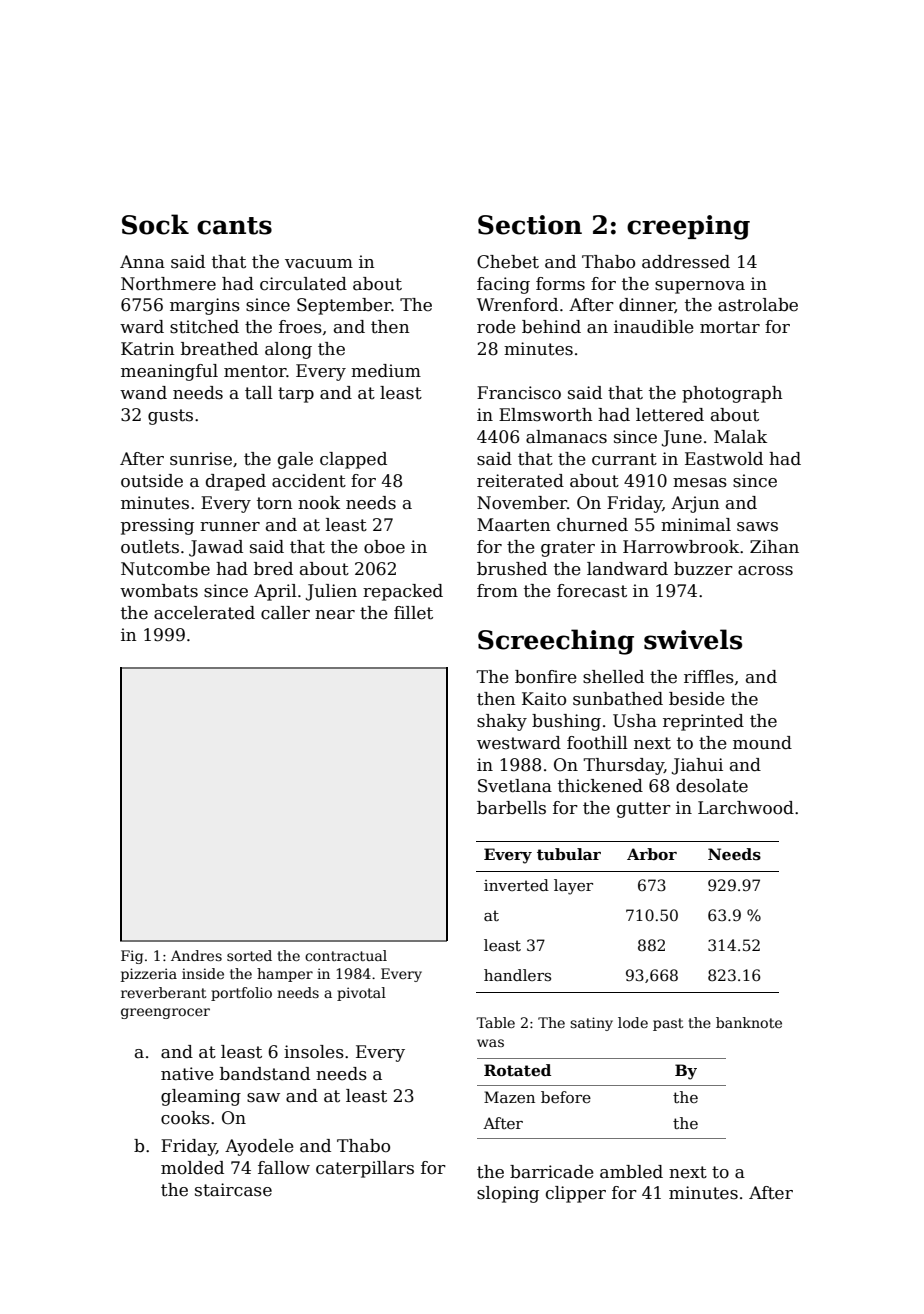 The image size is (924, 1314). Describe the element at coordinates (502, 722) in the screenshot. I see `shaky` at that location.
